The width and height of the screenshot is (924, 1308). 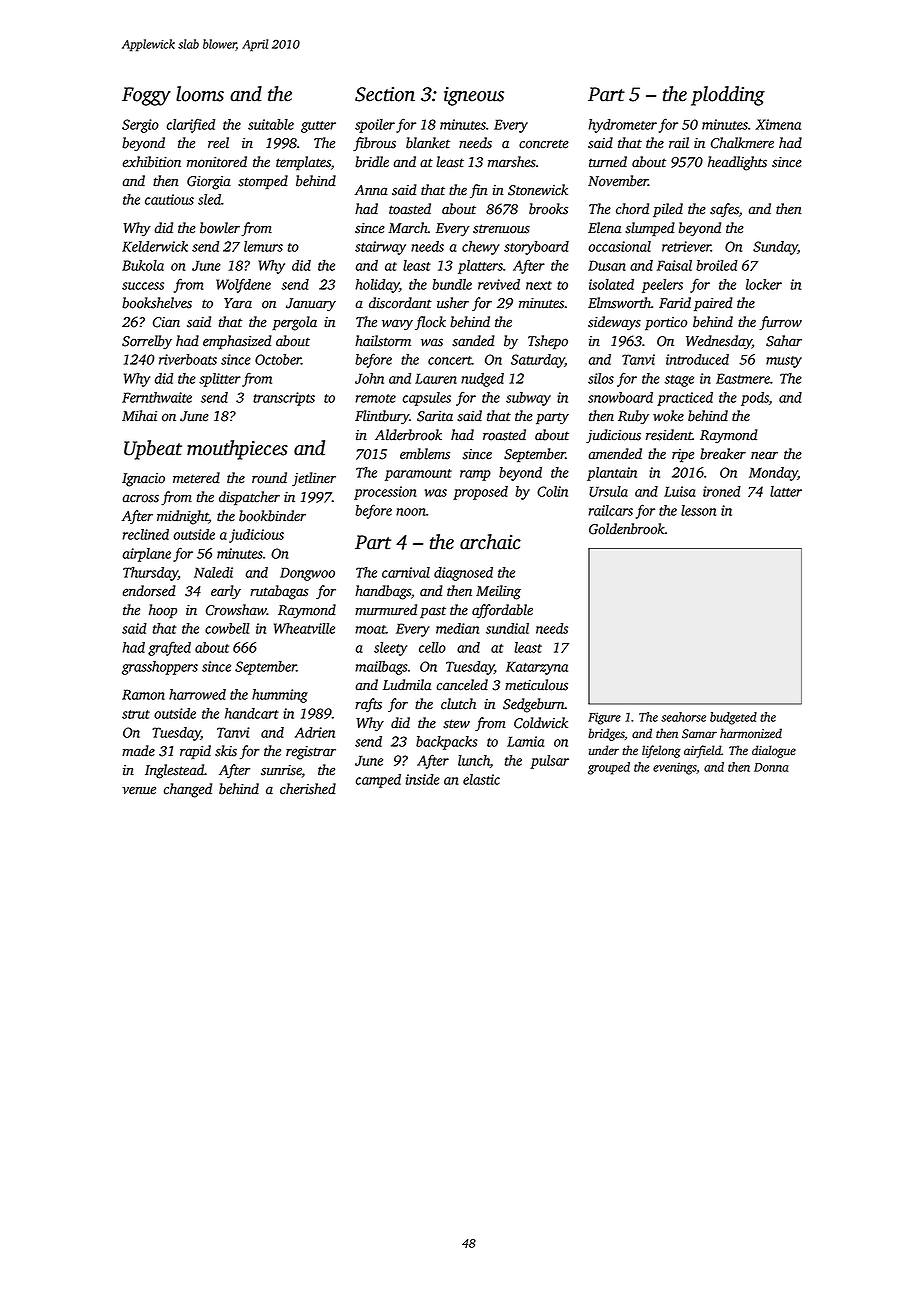 I want to click on concert, so click(x=450, y=360).
